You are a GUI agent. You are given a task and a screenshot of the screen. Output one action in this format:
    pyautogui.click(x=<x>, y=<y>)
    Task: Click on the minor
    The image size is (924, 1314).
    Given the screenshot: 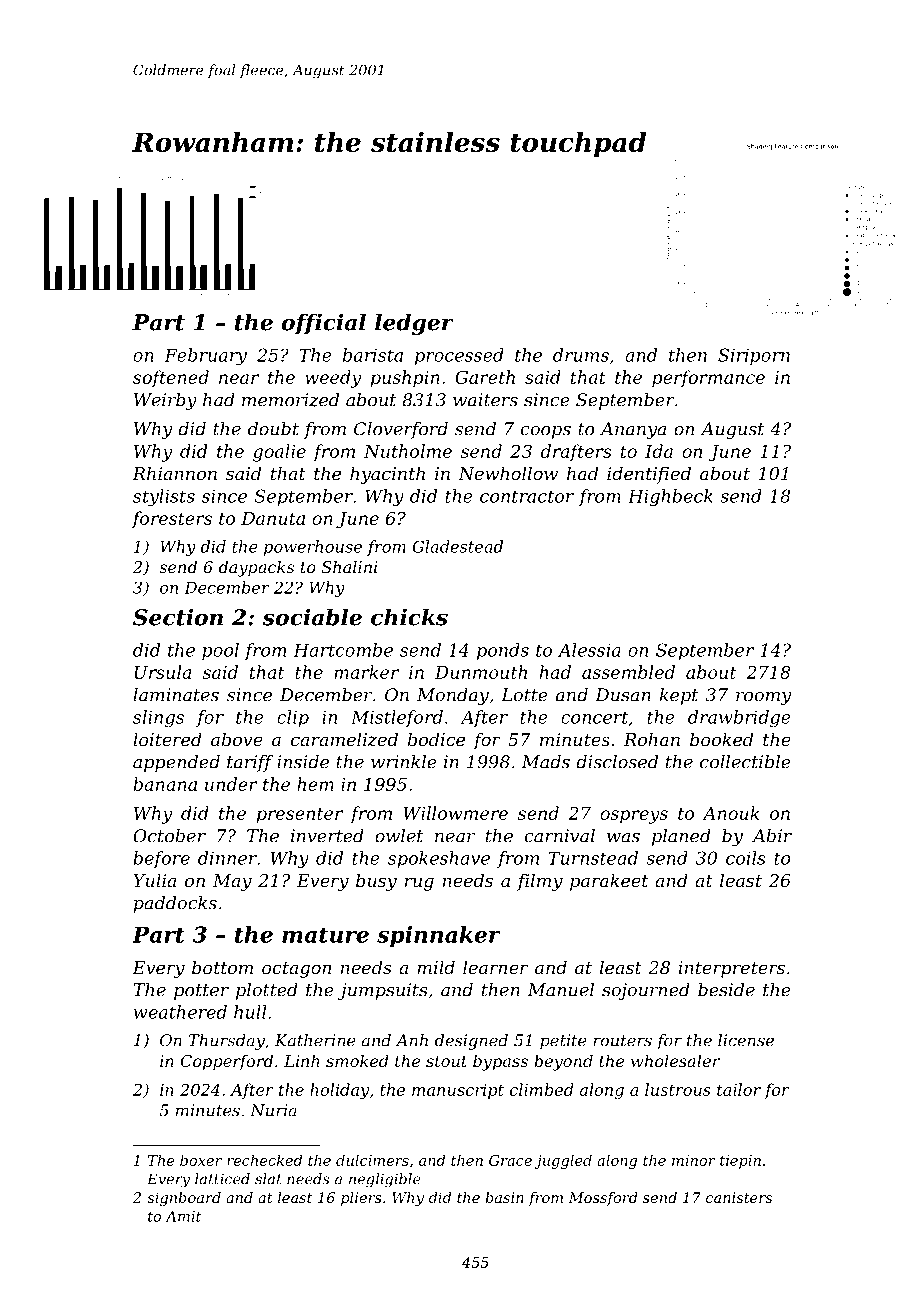 What is the action you would take?
    pyautogui.click(x=694, y=1160)
